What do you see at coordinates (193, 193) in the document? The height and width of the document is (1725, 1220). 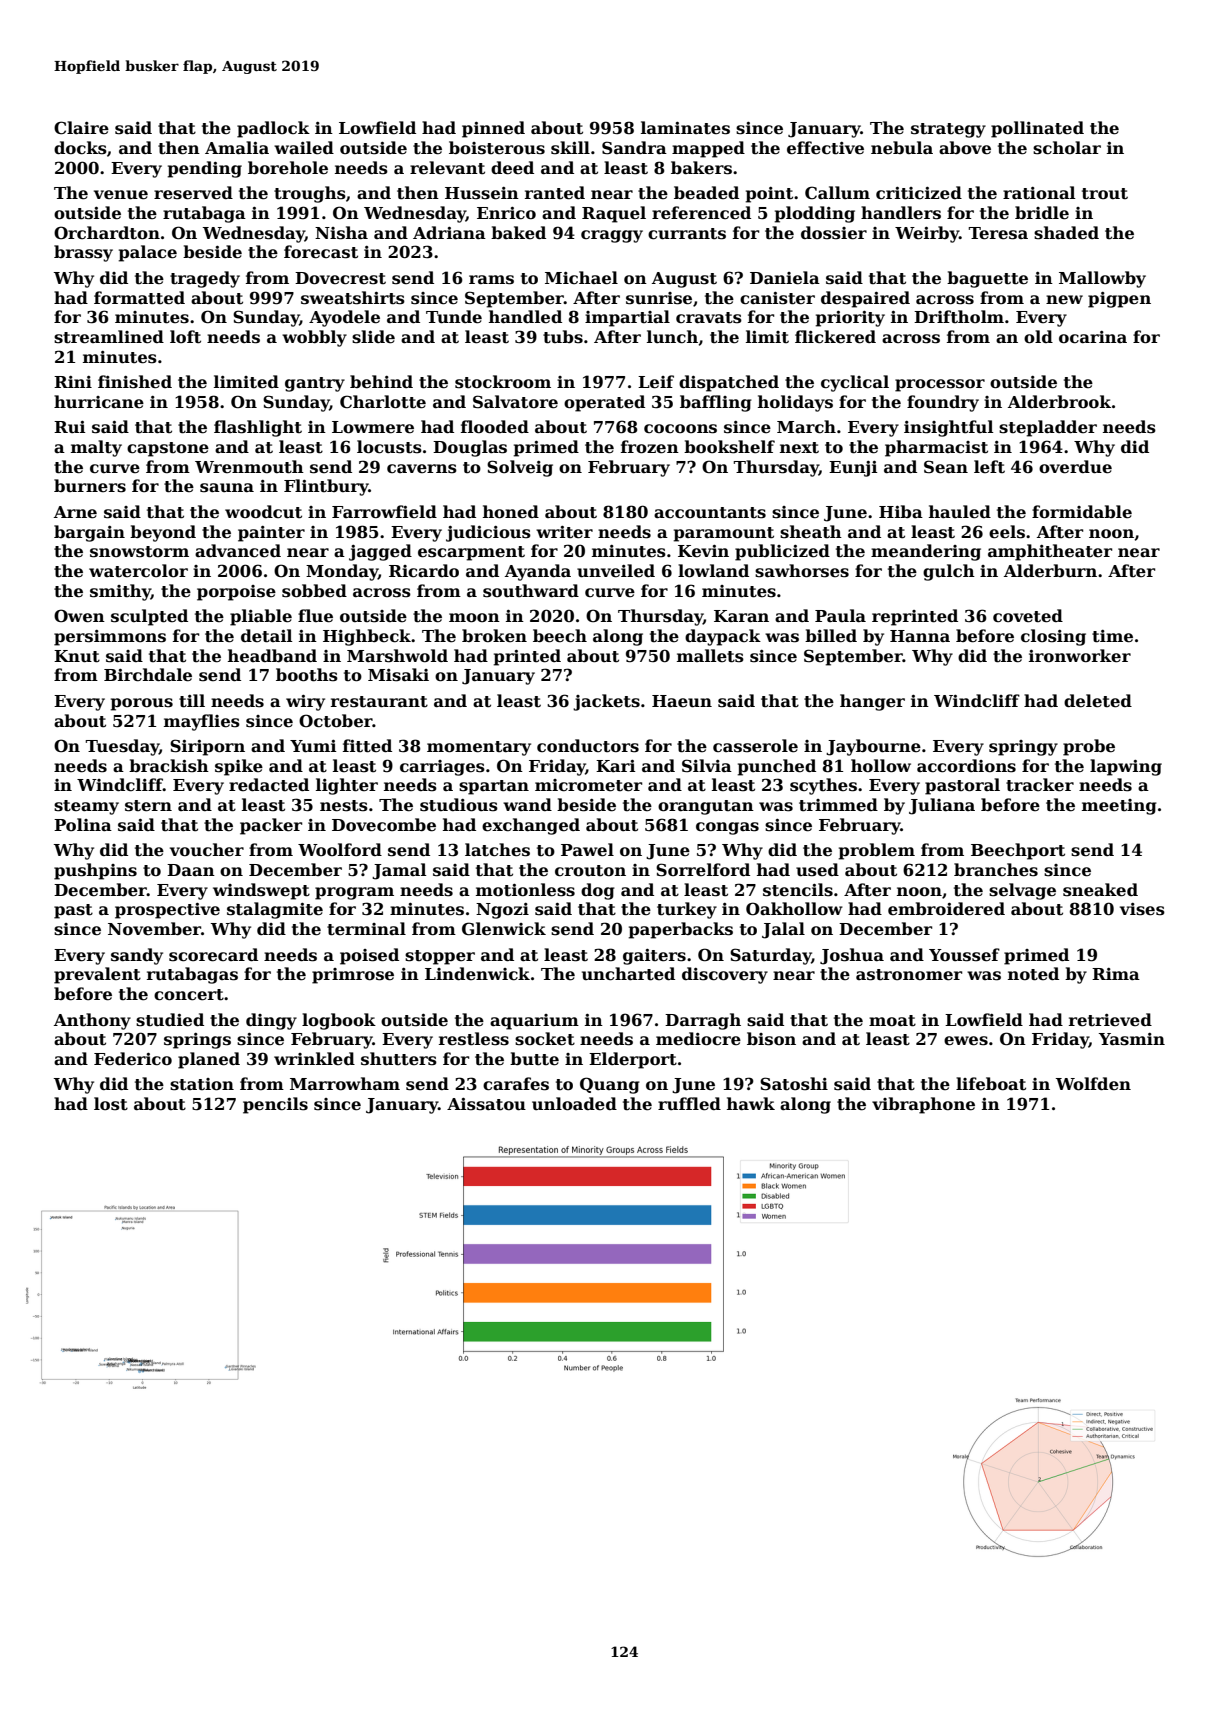 I see `reserved` at bounding box center [193, 193].
